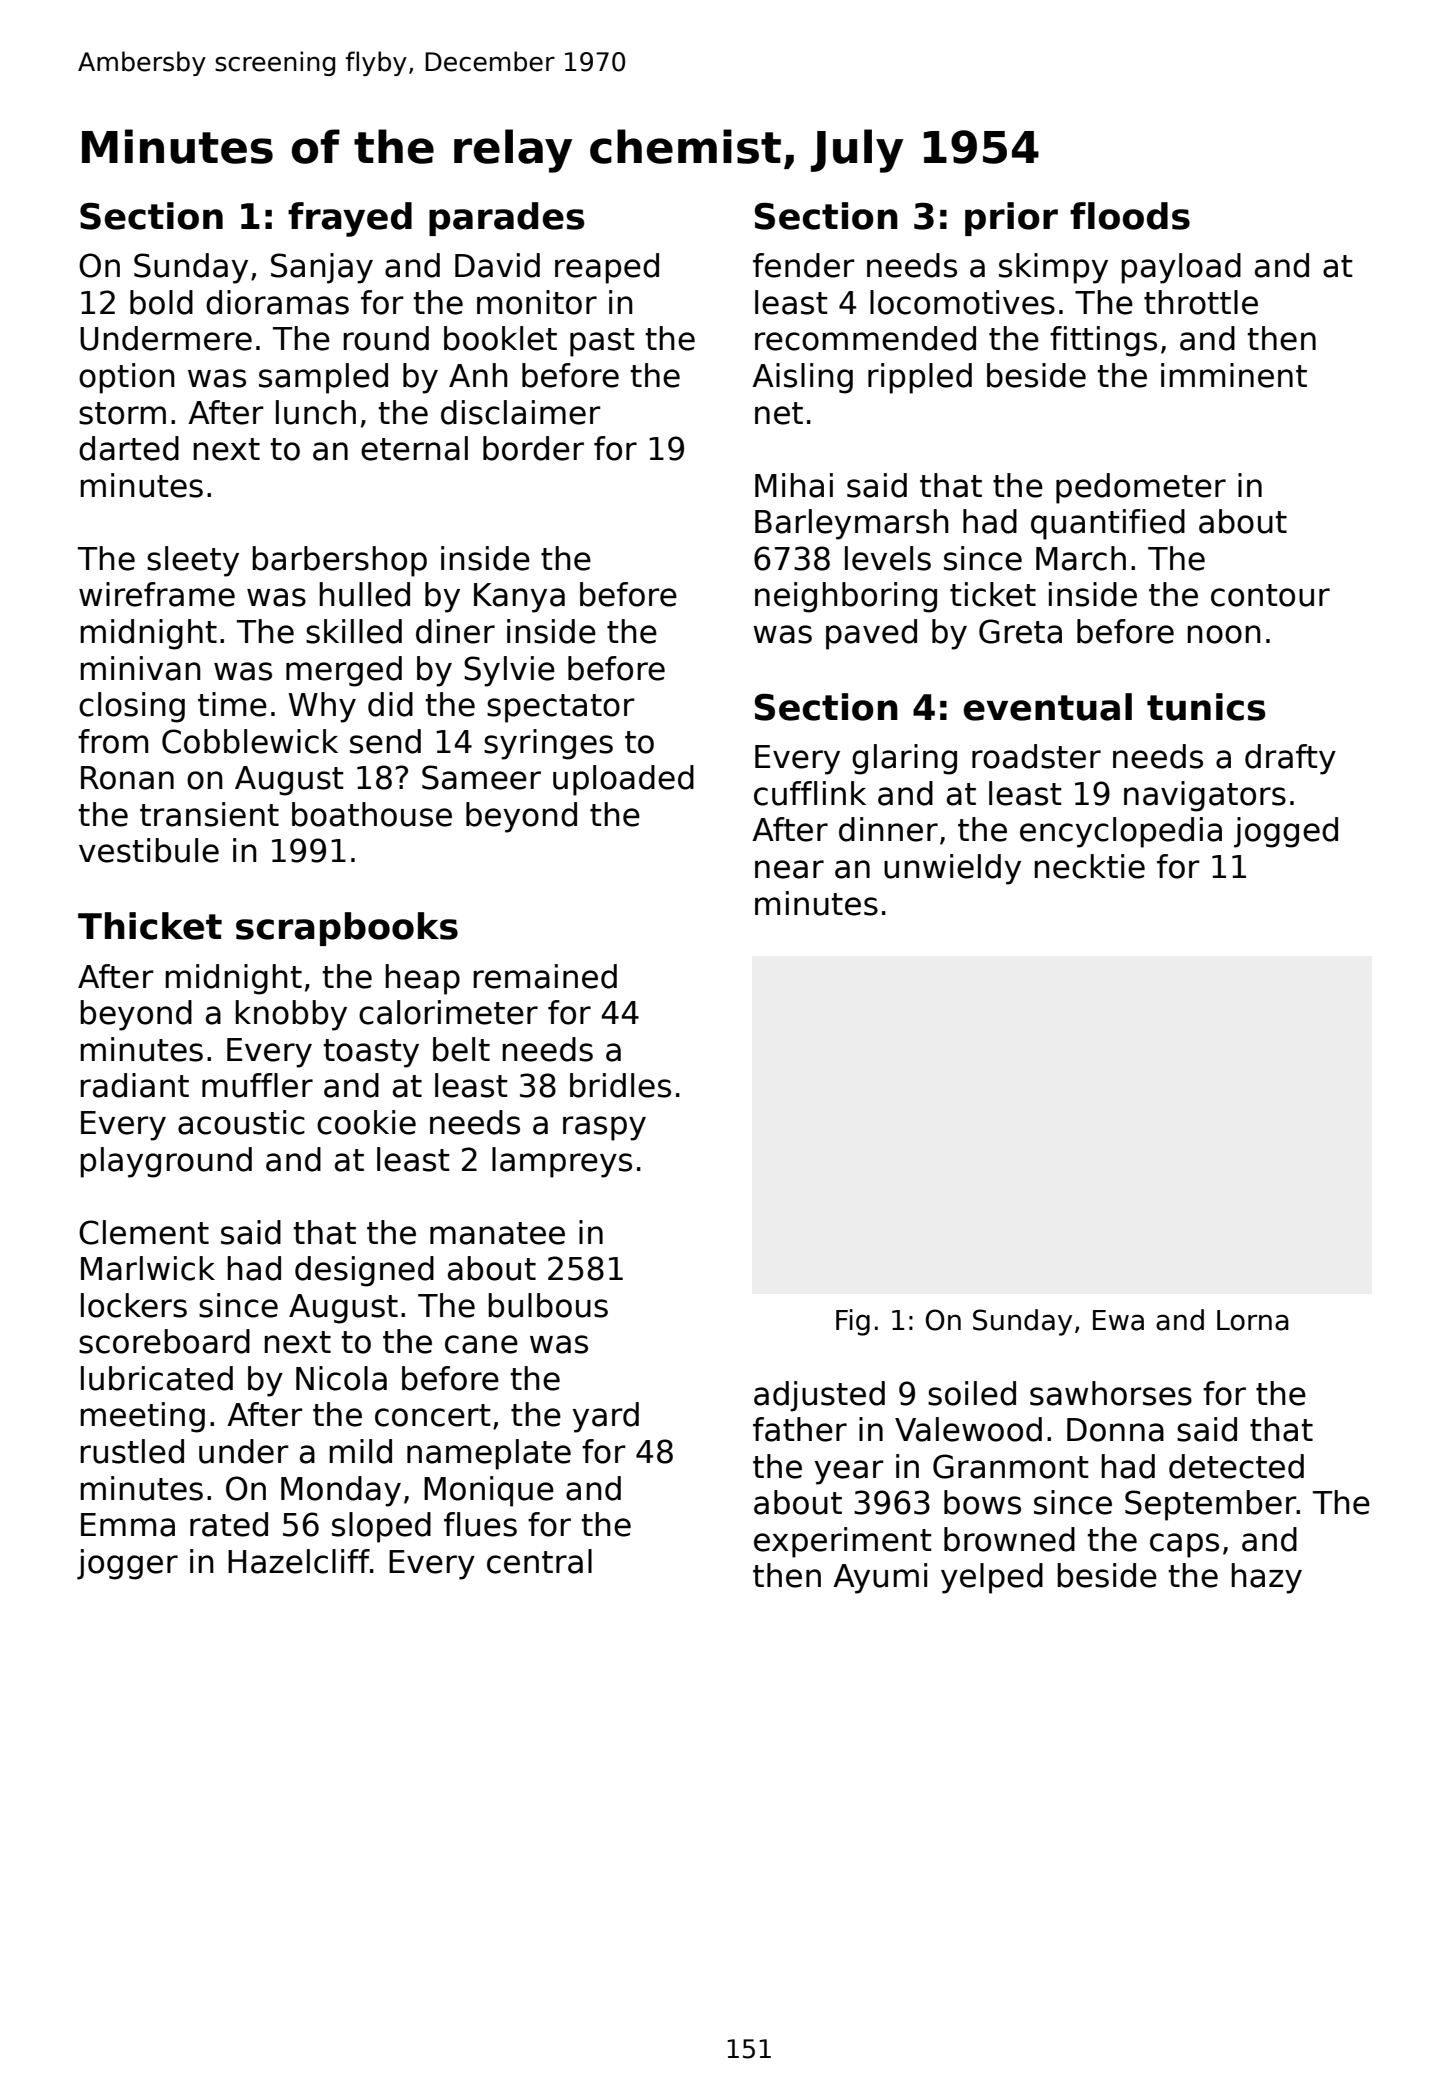  Describe the element at coordinates (209, 814) in the screenshot. I see `transient` at that location.
